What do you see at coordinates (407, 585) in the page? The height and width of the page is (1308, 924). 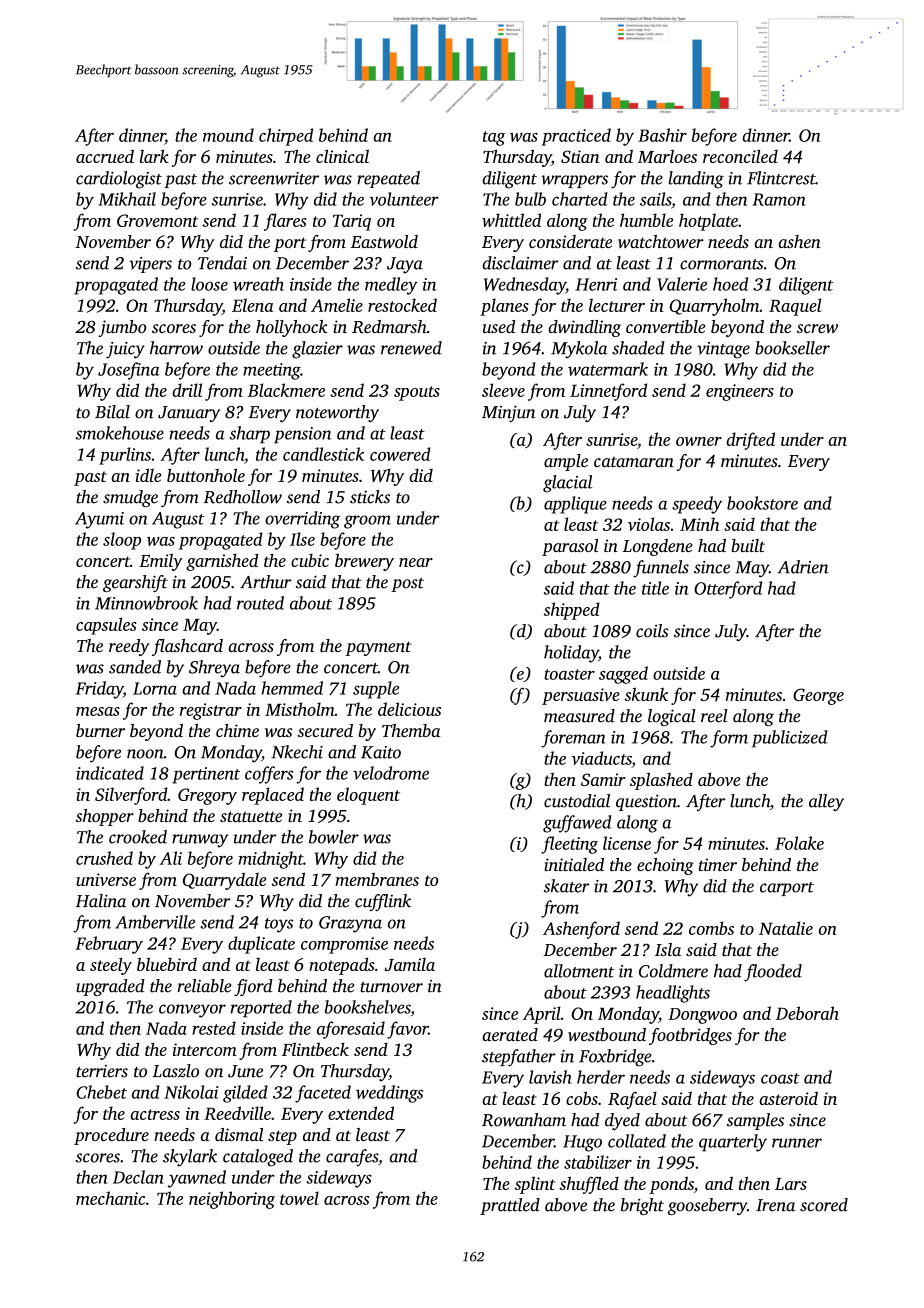 I see `post` at bounding box center [407, 585].
